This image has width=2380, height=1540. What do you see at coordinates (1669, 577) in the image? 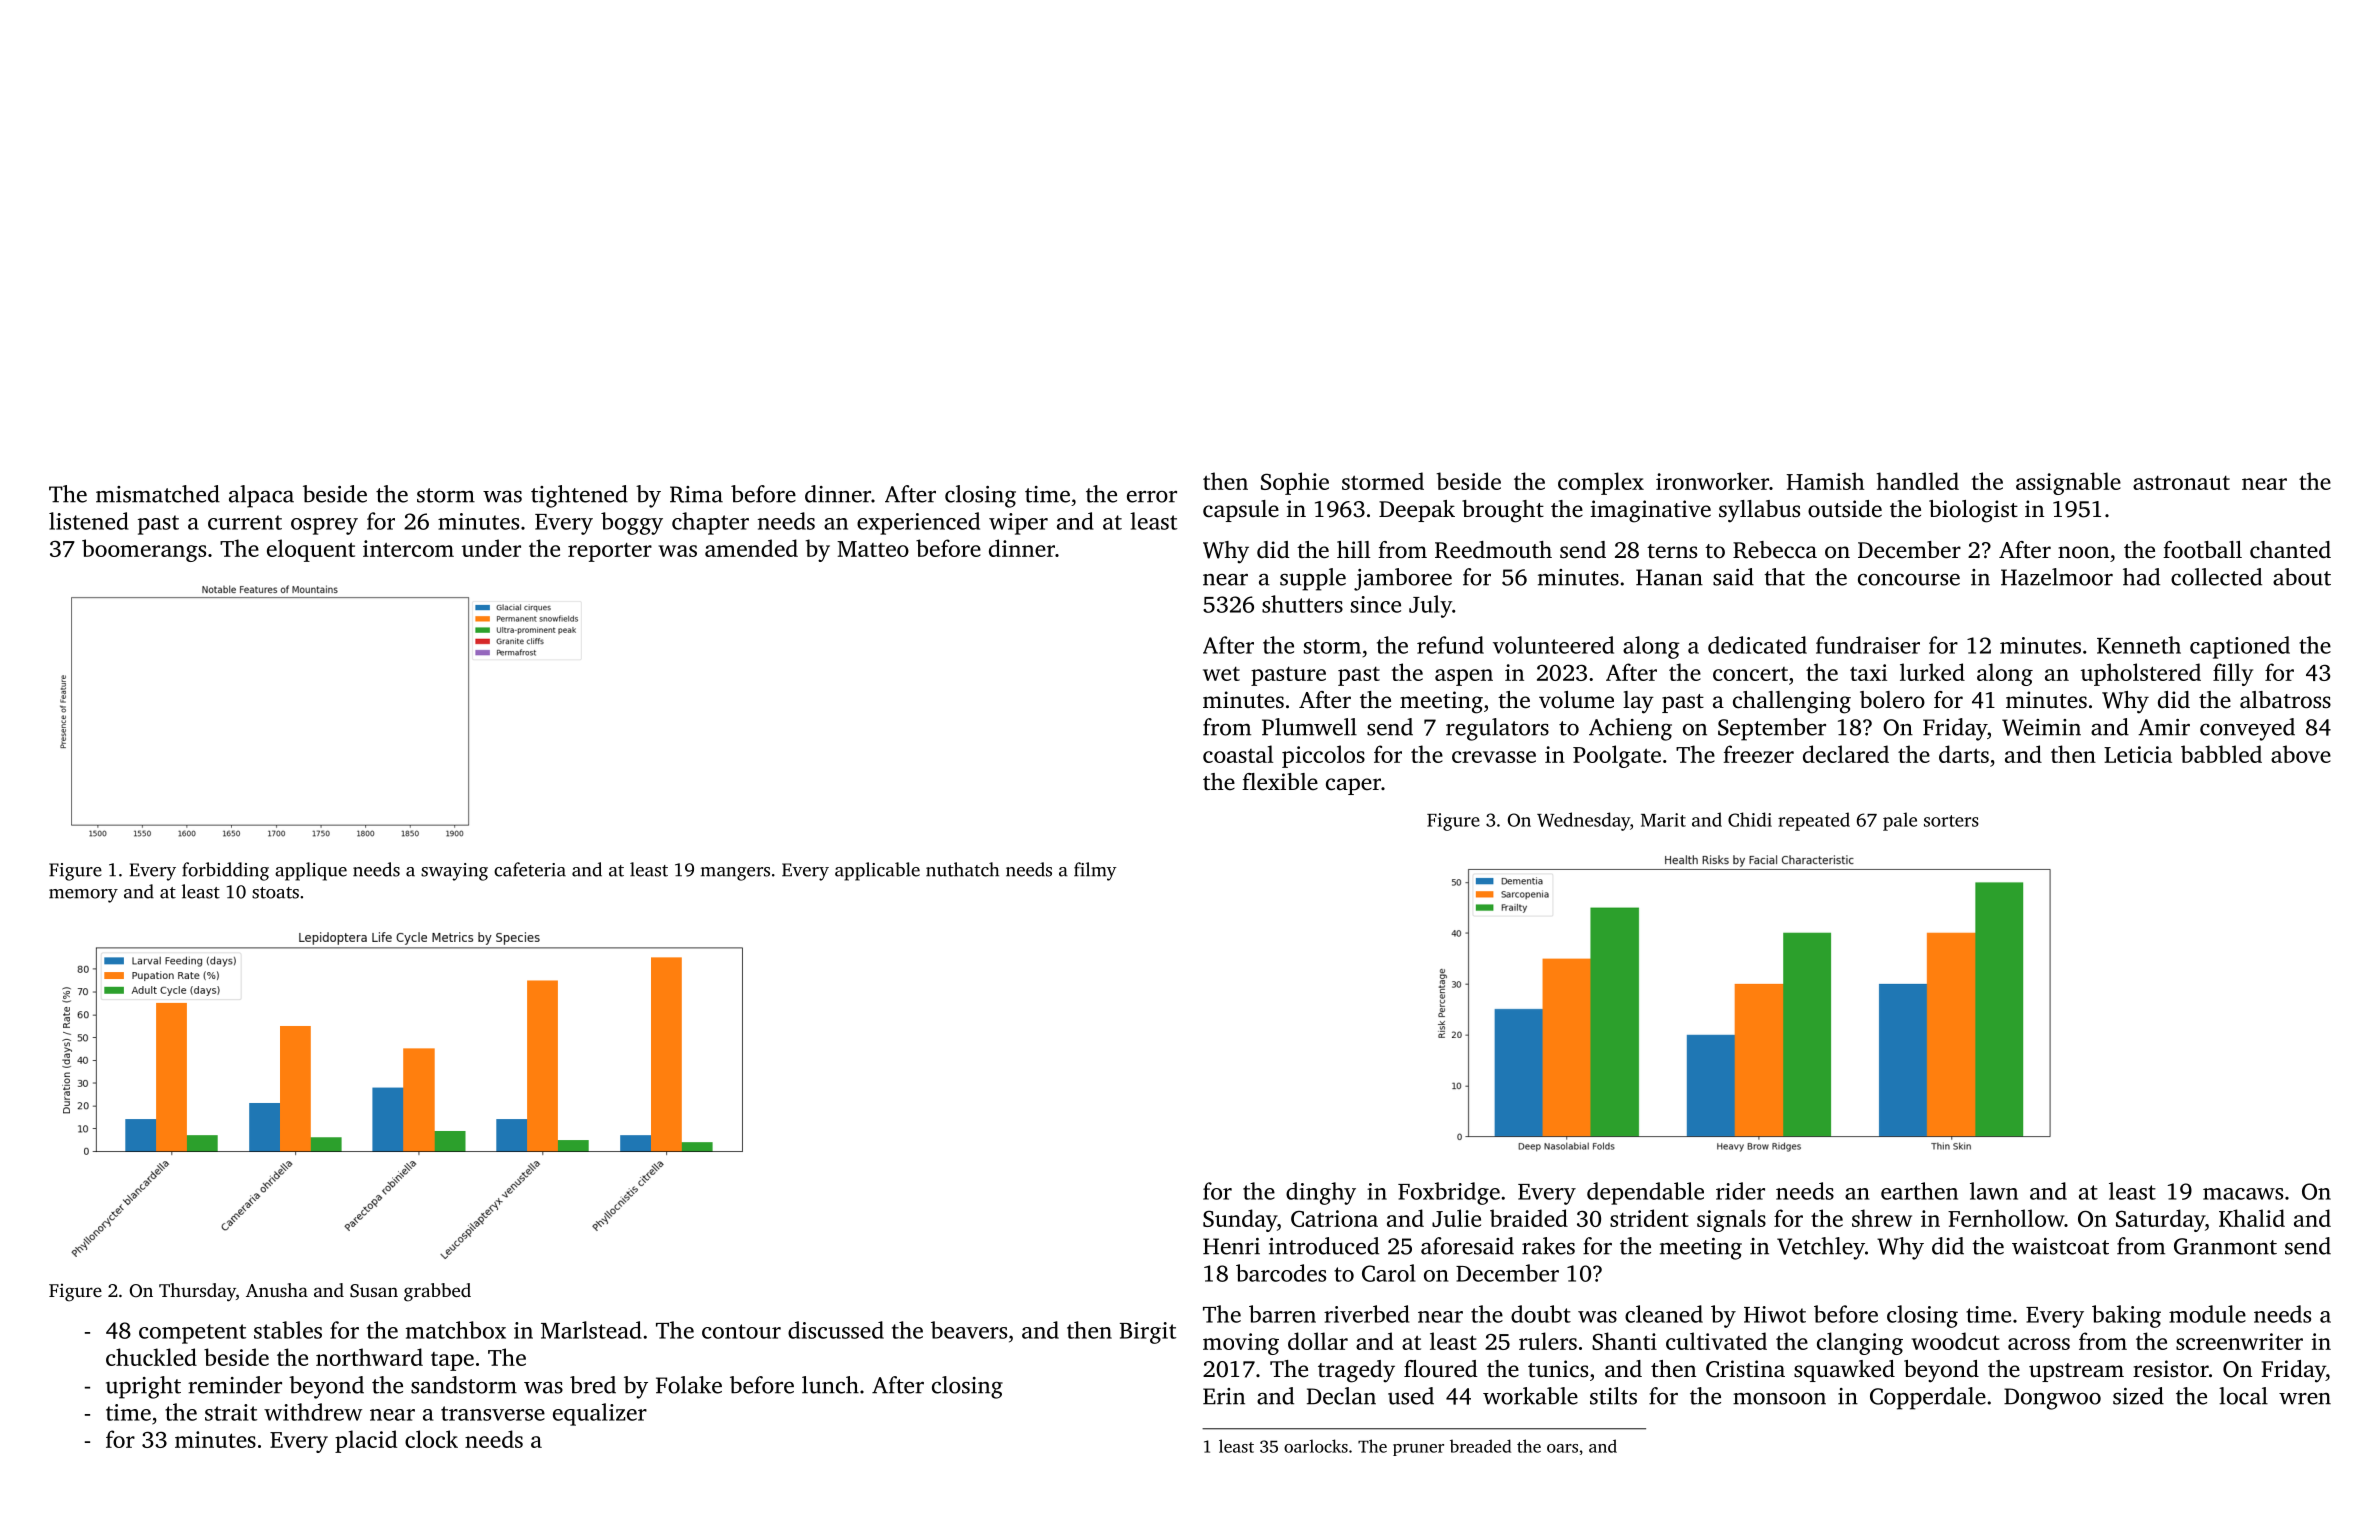
I see `Hanan` at bounding box center [1669, 577].
